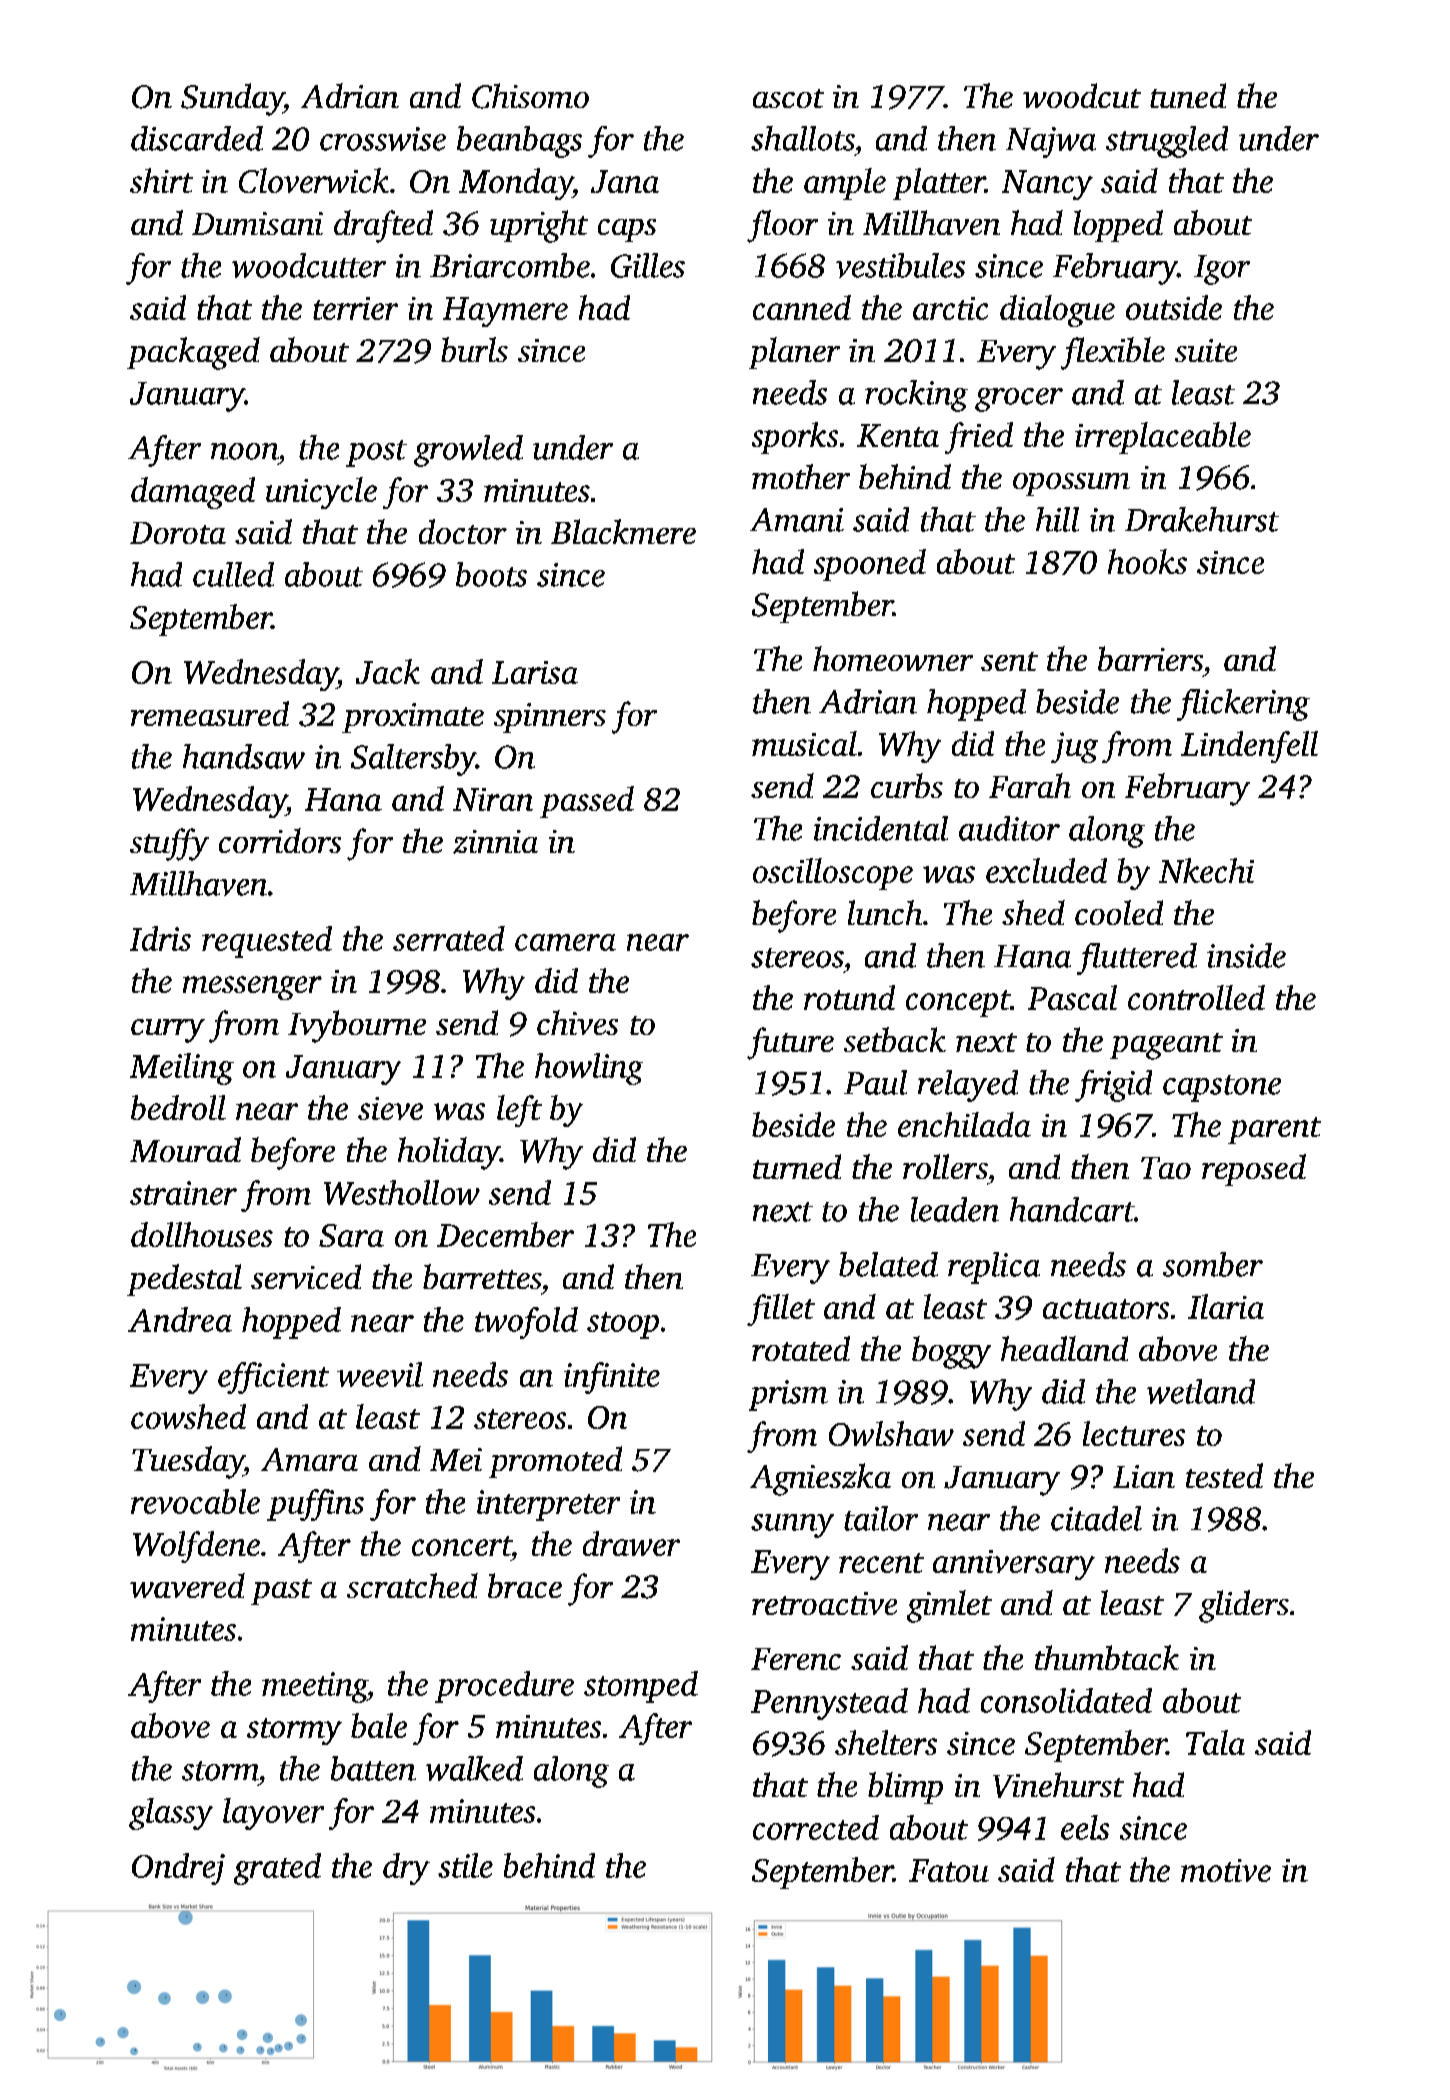 This image has height=2100, width=1450. What do you see at coordinates (530, 96) in the image?
I see `Chisomo` at bounding box center [530, 96].
